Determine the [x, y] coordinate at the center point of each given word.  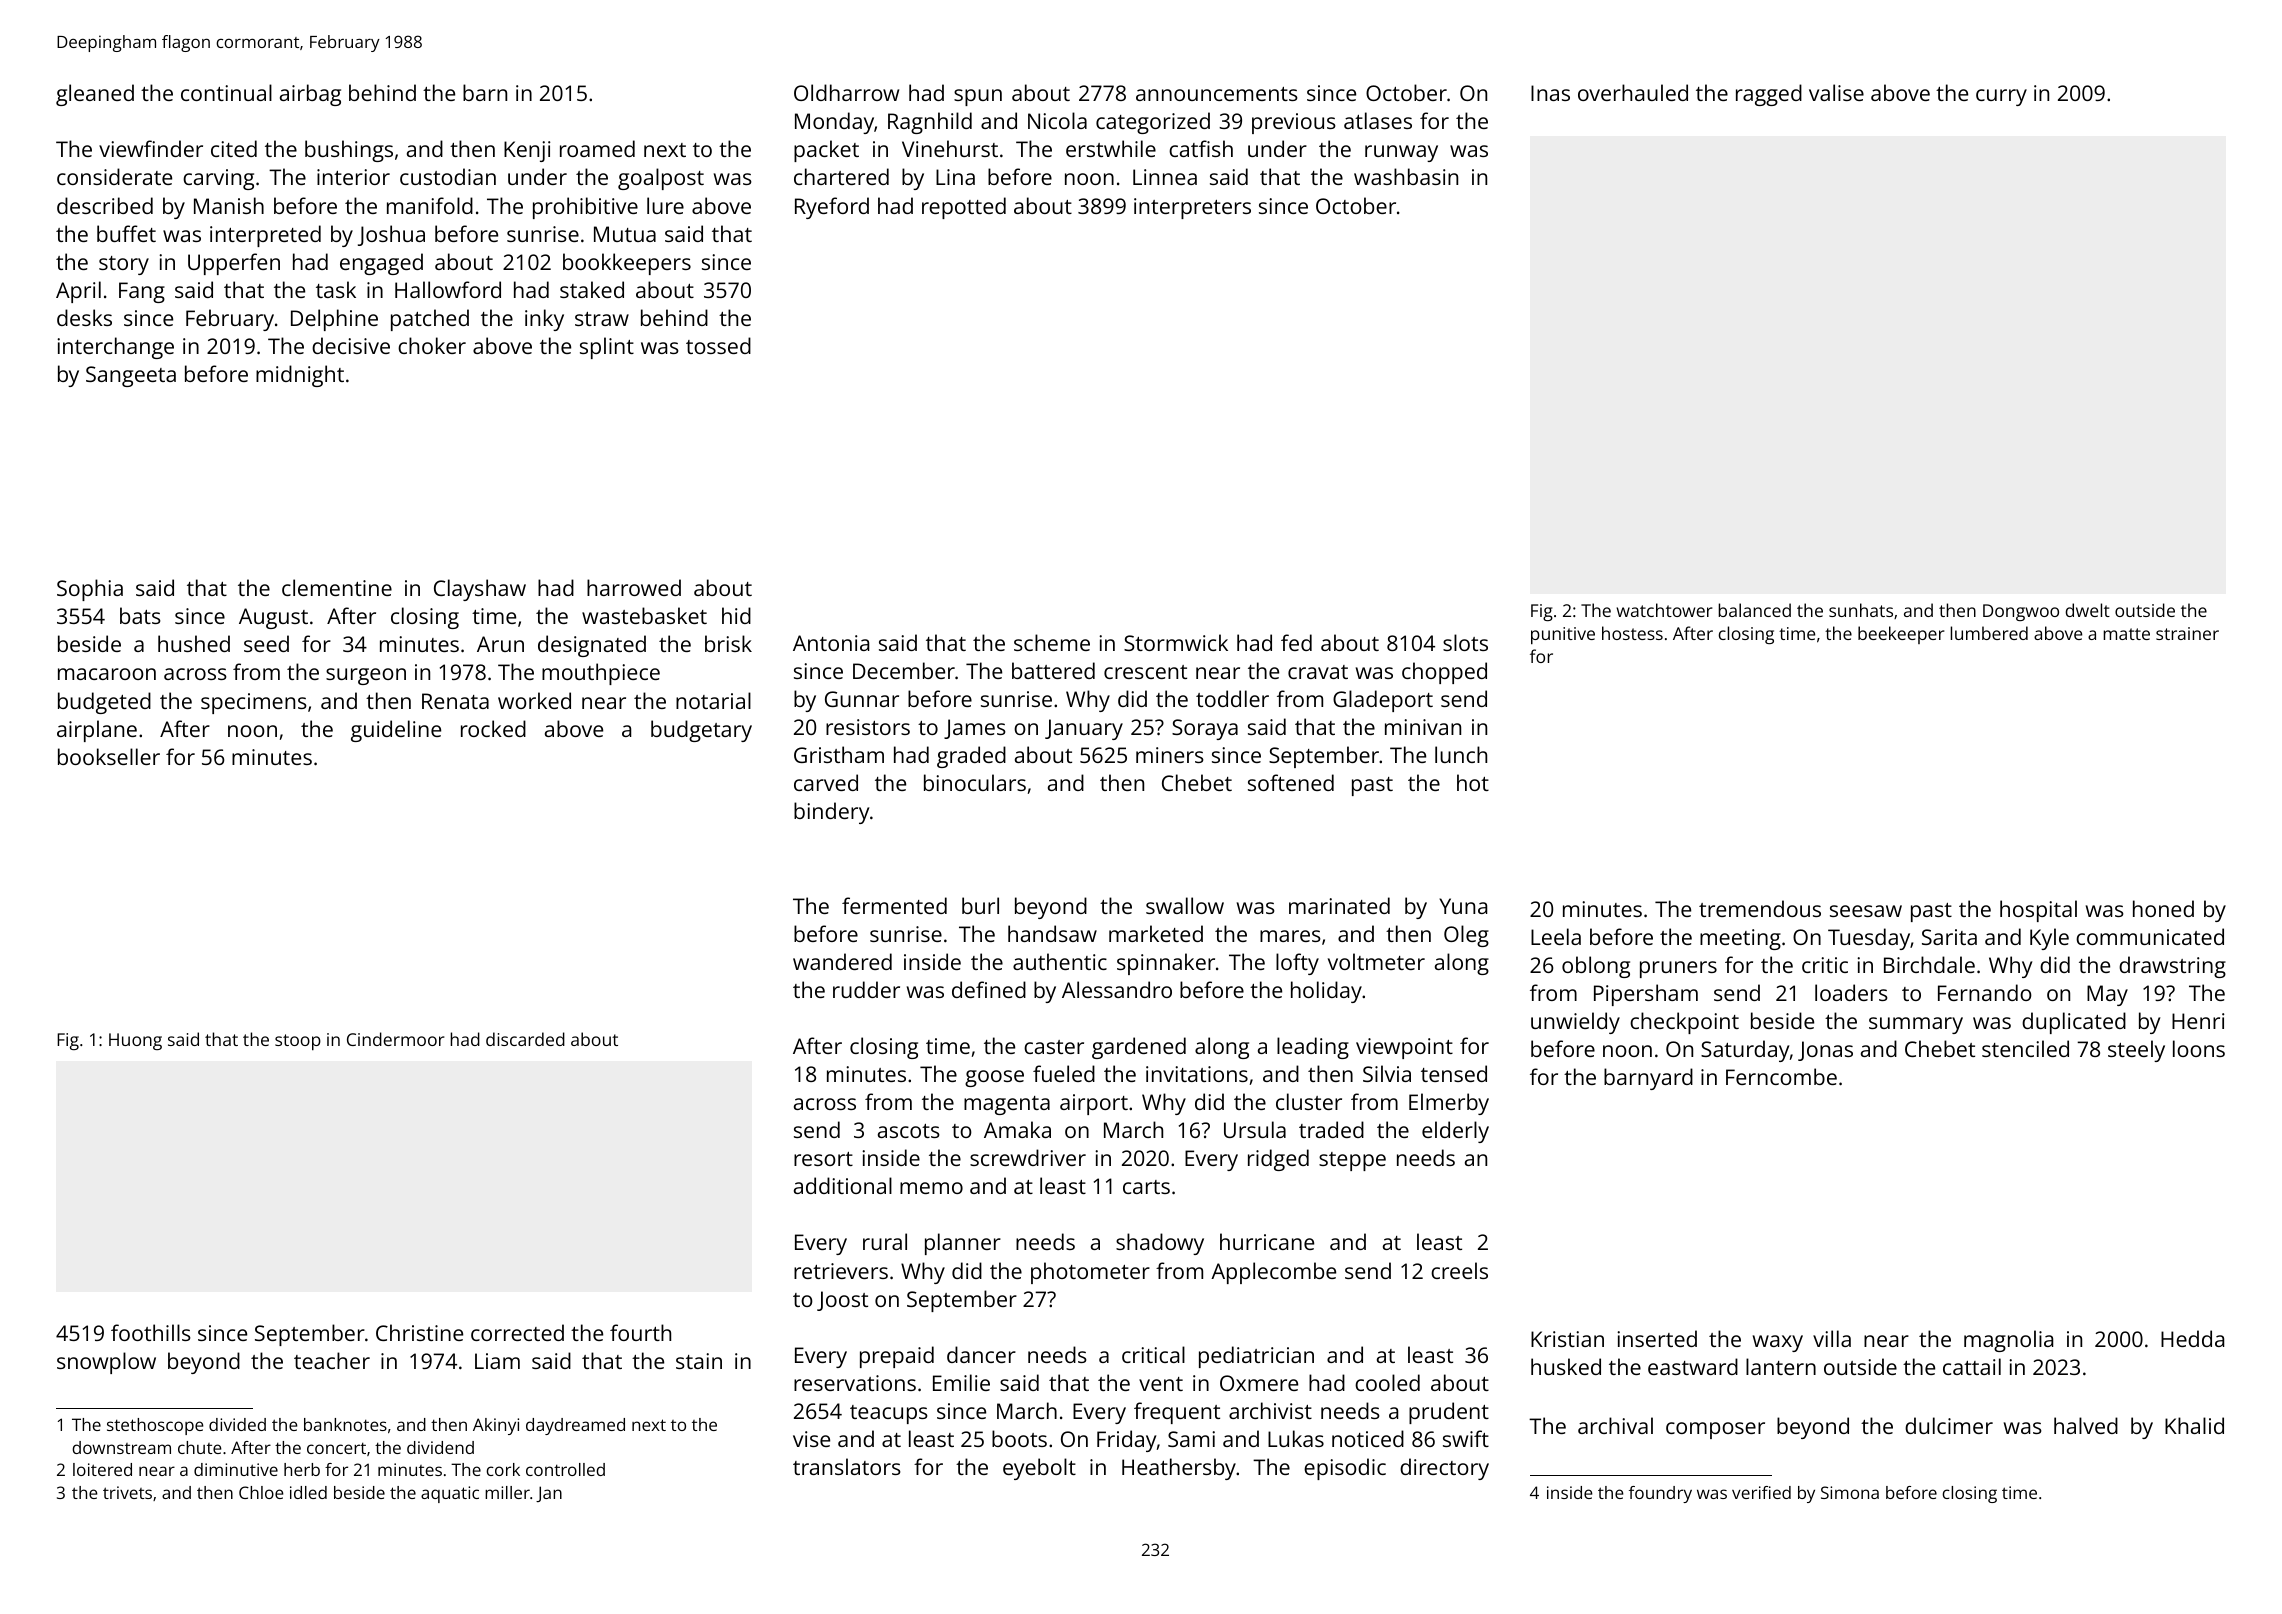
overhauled [1633, 92]
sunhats [1861, 610]
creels [1459, 1270]
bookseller [109, 756]
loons [2199, 1048]
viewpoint [1404, 1048]
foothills [151, 1332]
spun [978, 97]
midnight [300, 376]
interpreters [1192, 208]
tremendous [1760, 908]
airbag [310, 95]
